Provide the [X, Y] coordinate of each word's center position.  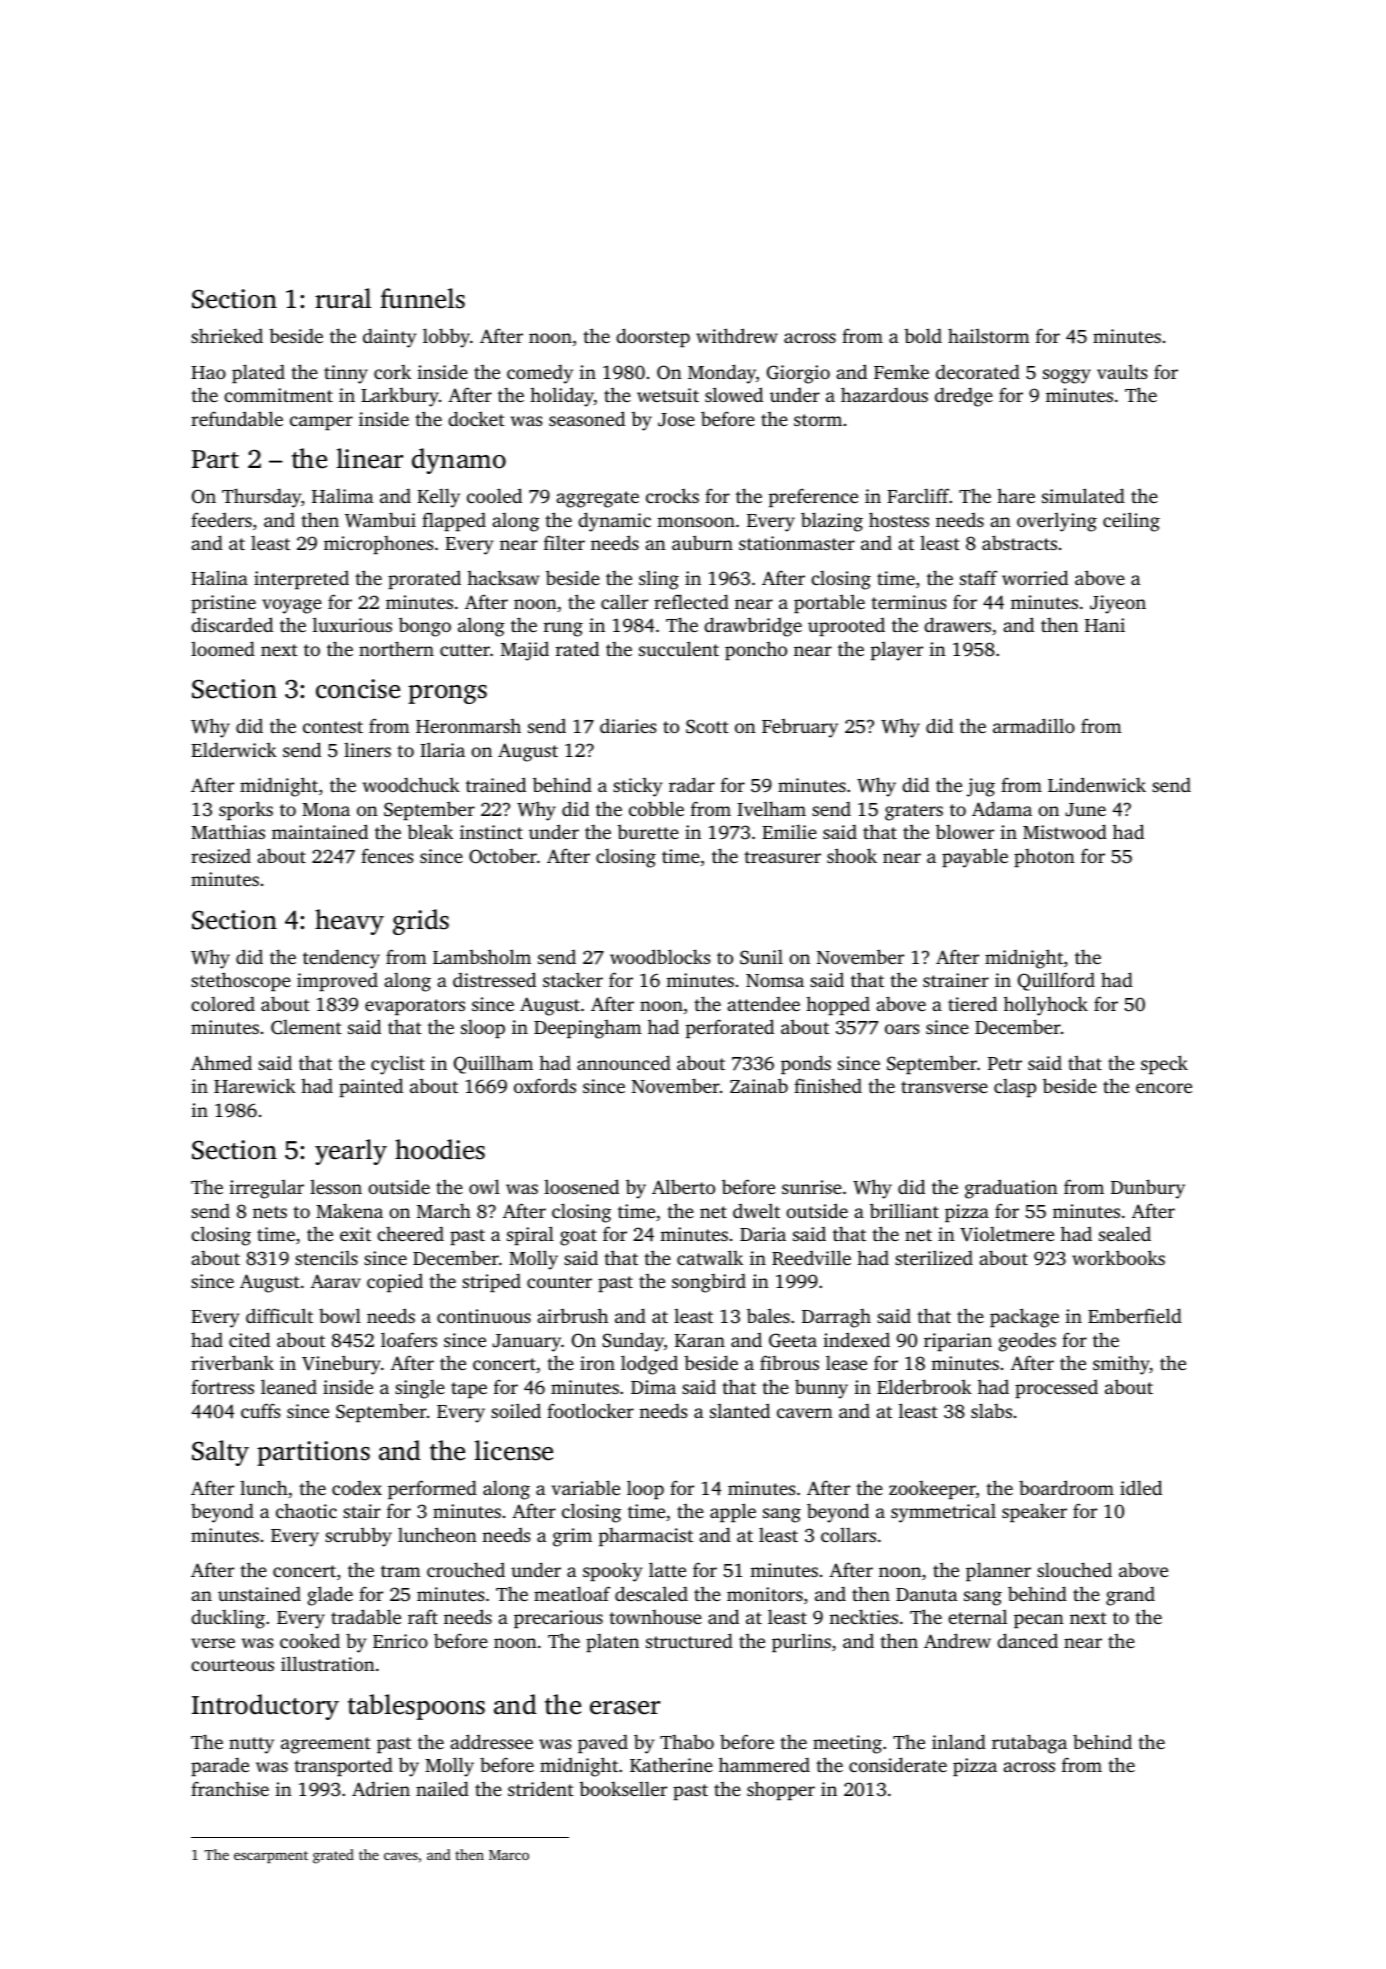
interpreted [301, 580]
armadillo [1034, 725]
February [800, 728]
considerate [898, 1764]
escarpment [271, 1857]
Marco [509, 1855]
